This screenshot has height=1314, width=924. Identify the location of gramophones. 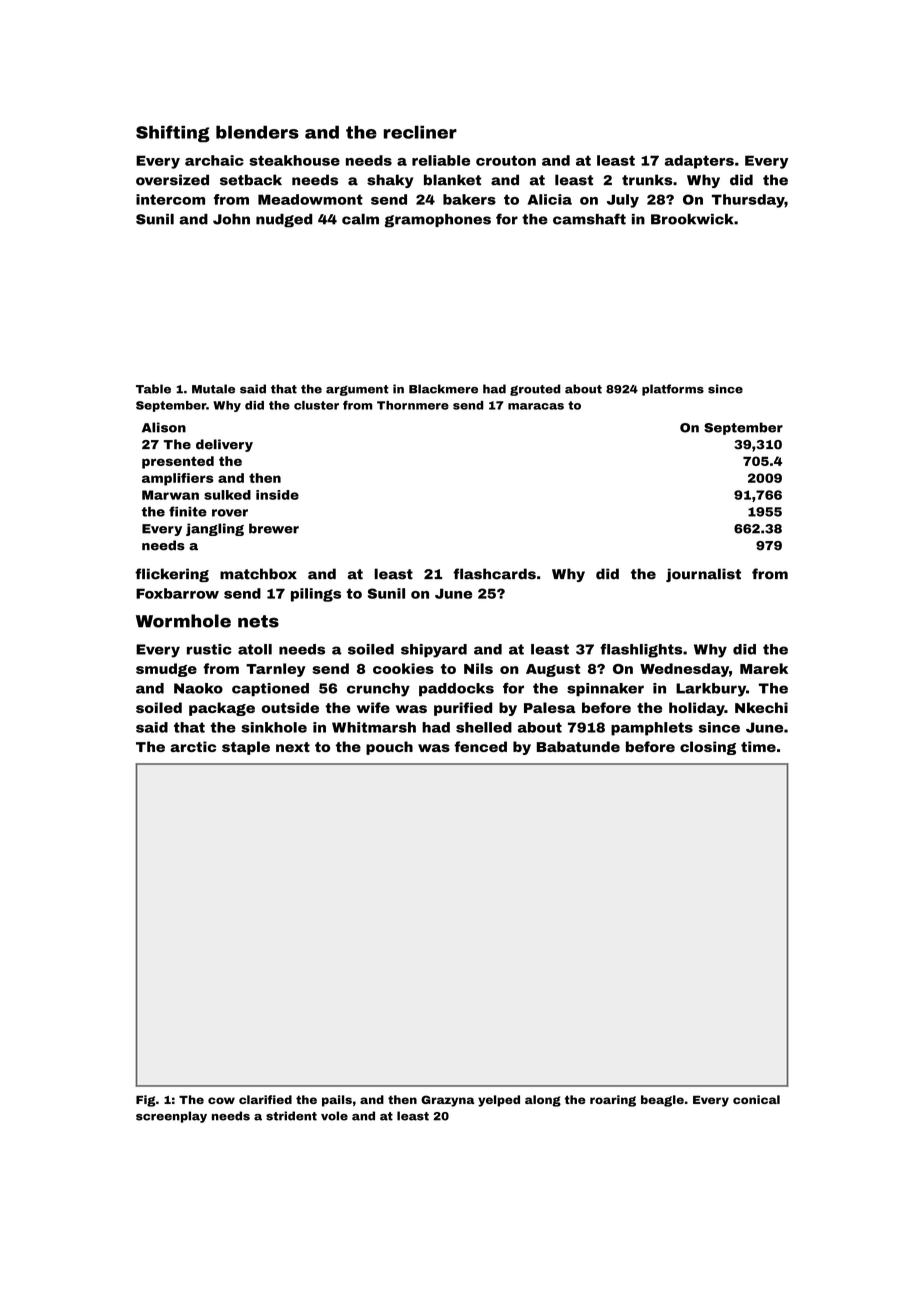
(437, 221).
